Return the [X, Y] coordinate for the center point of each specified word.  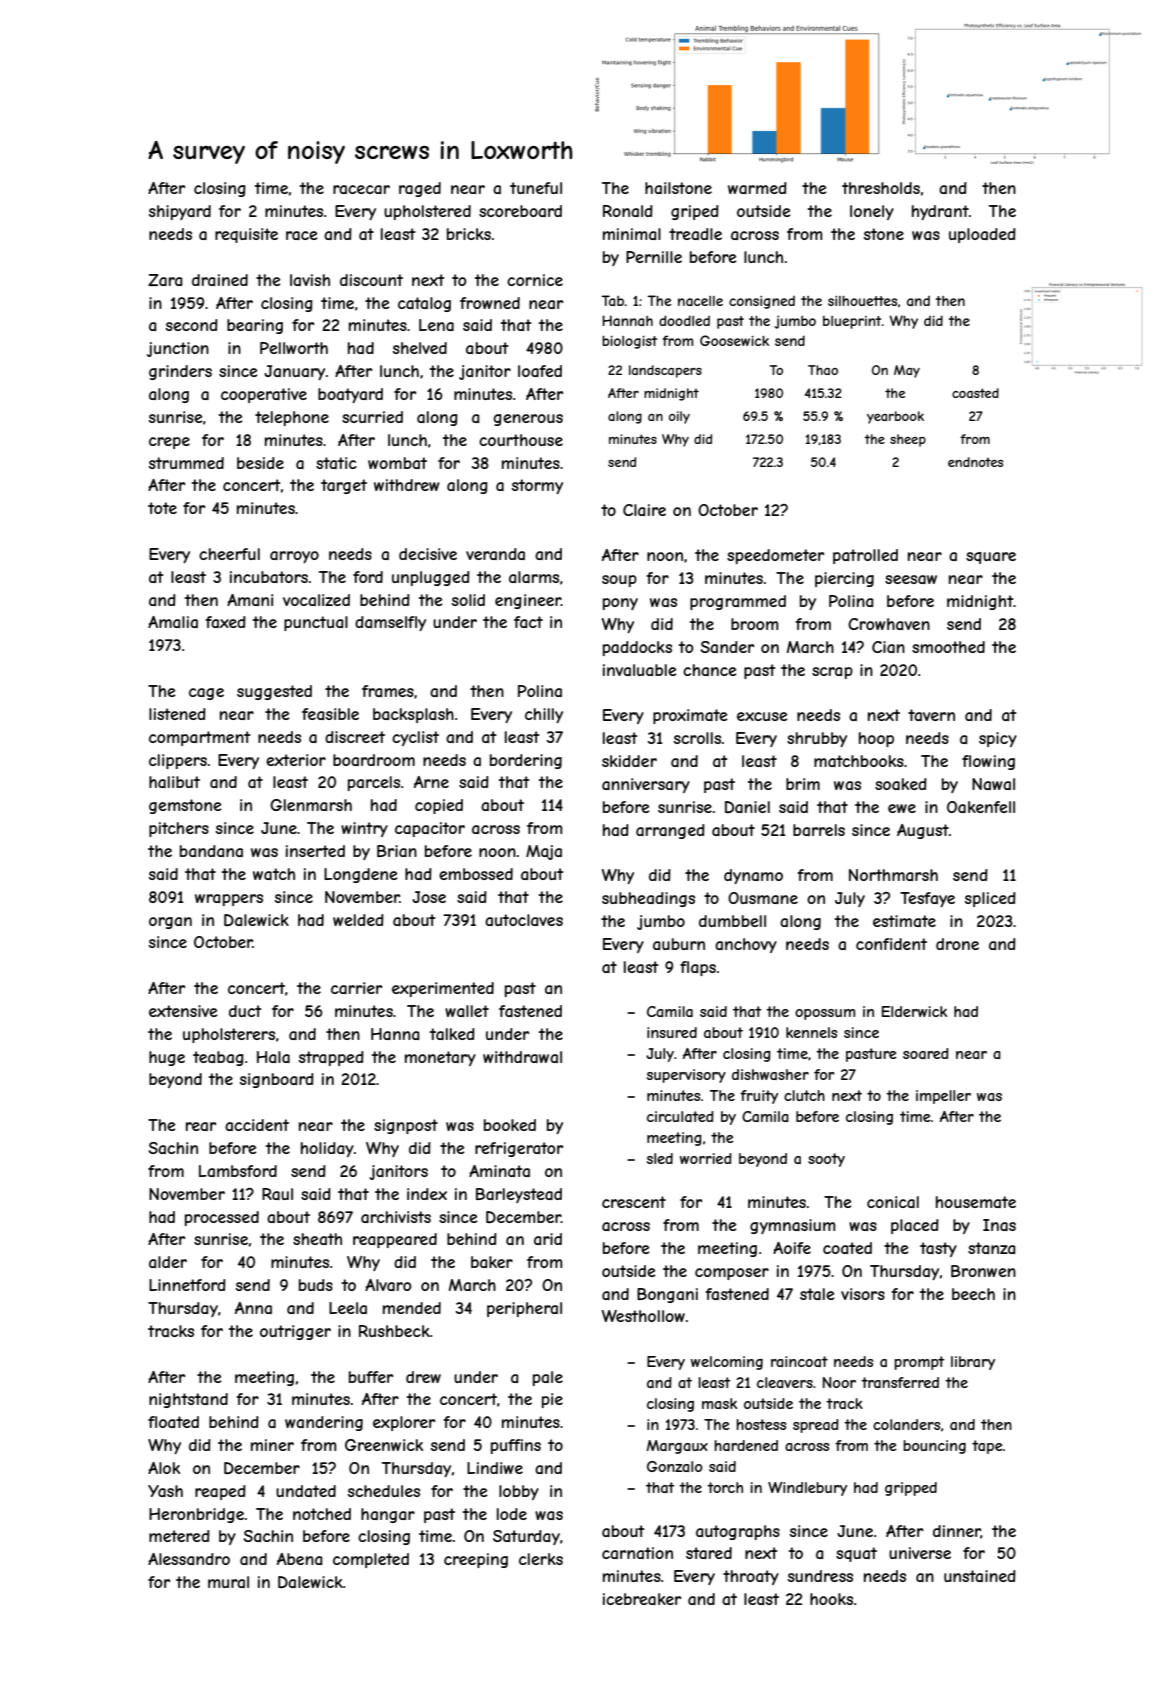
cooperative [264, 395]
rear [201, 1126]
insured [672, 1032]
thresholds [881, 188]
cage [206, 694]
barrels [819, 830]
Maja [544, 852]
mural [228, 1582]
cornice [535, 280]
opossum [825, 1014]
